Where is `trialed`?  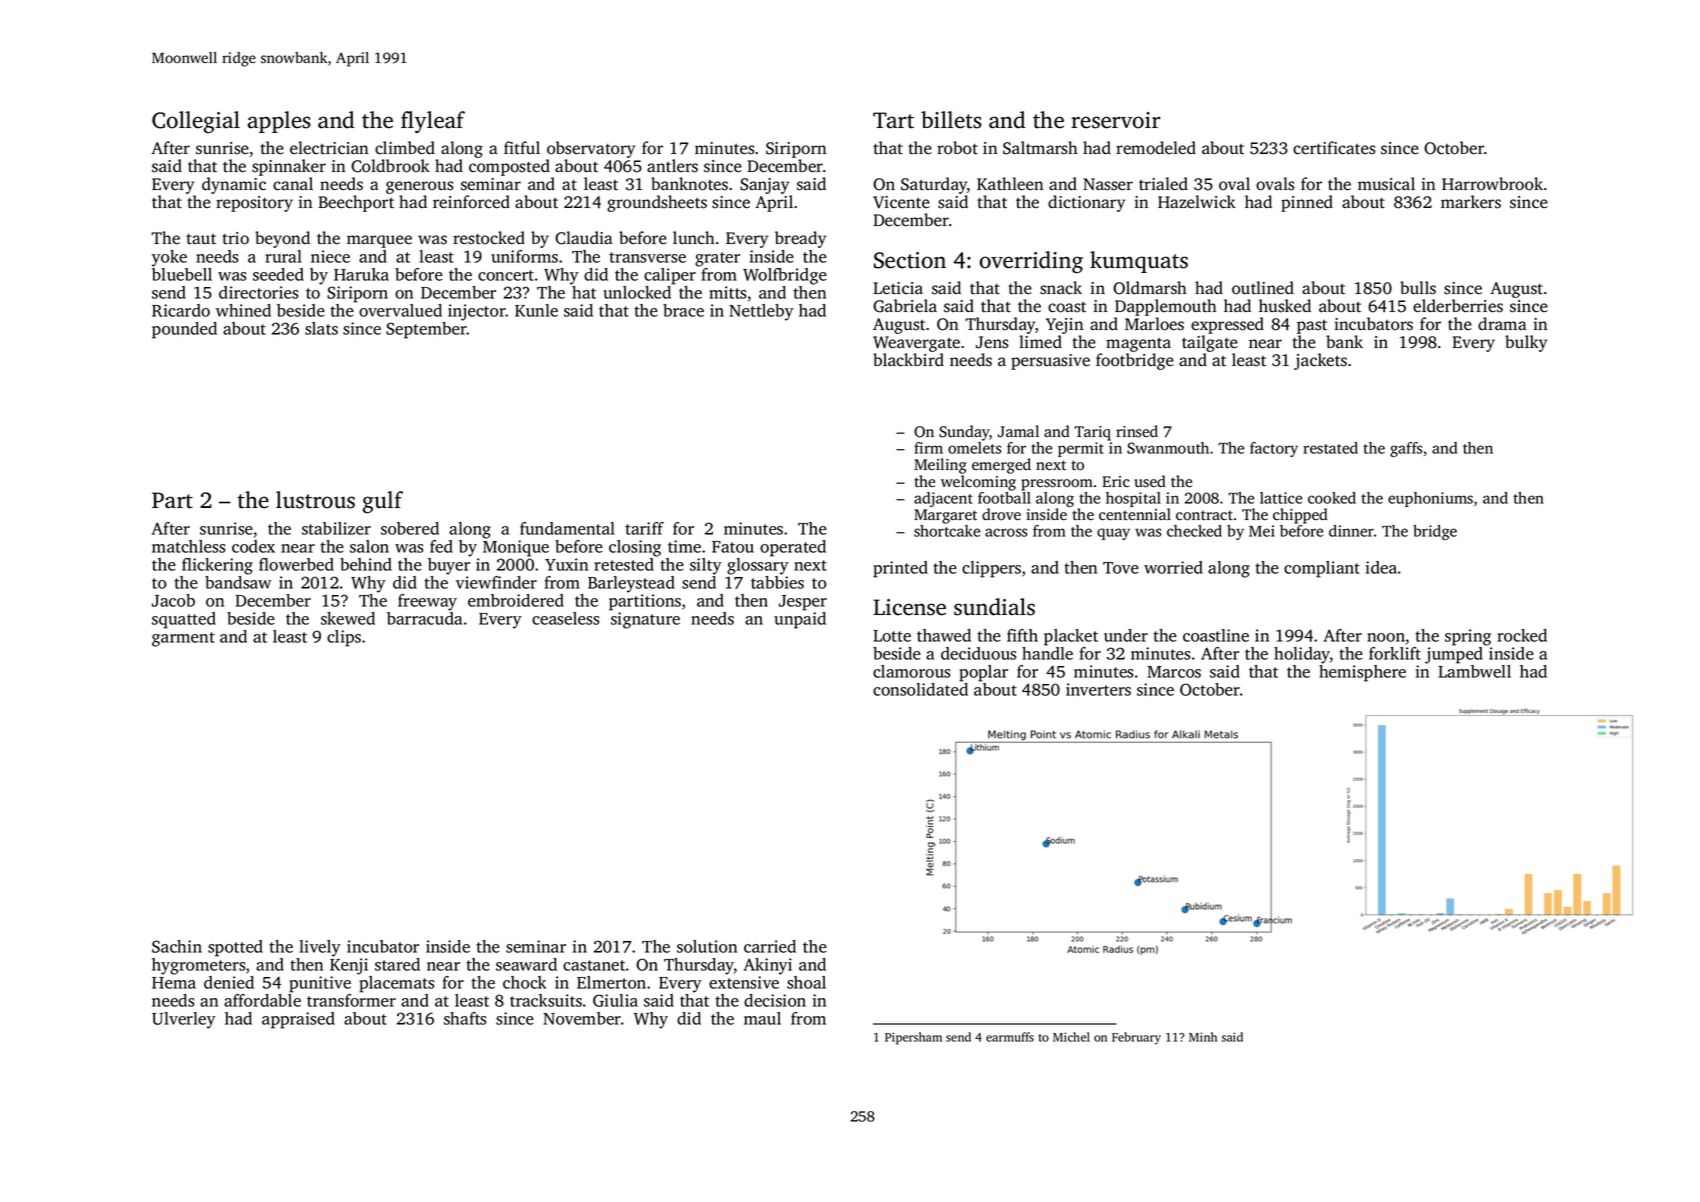 trialed is located at coordinates (1163, 184).
